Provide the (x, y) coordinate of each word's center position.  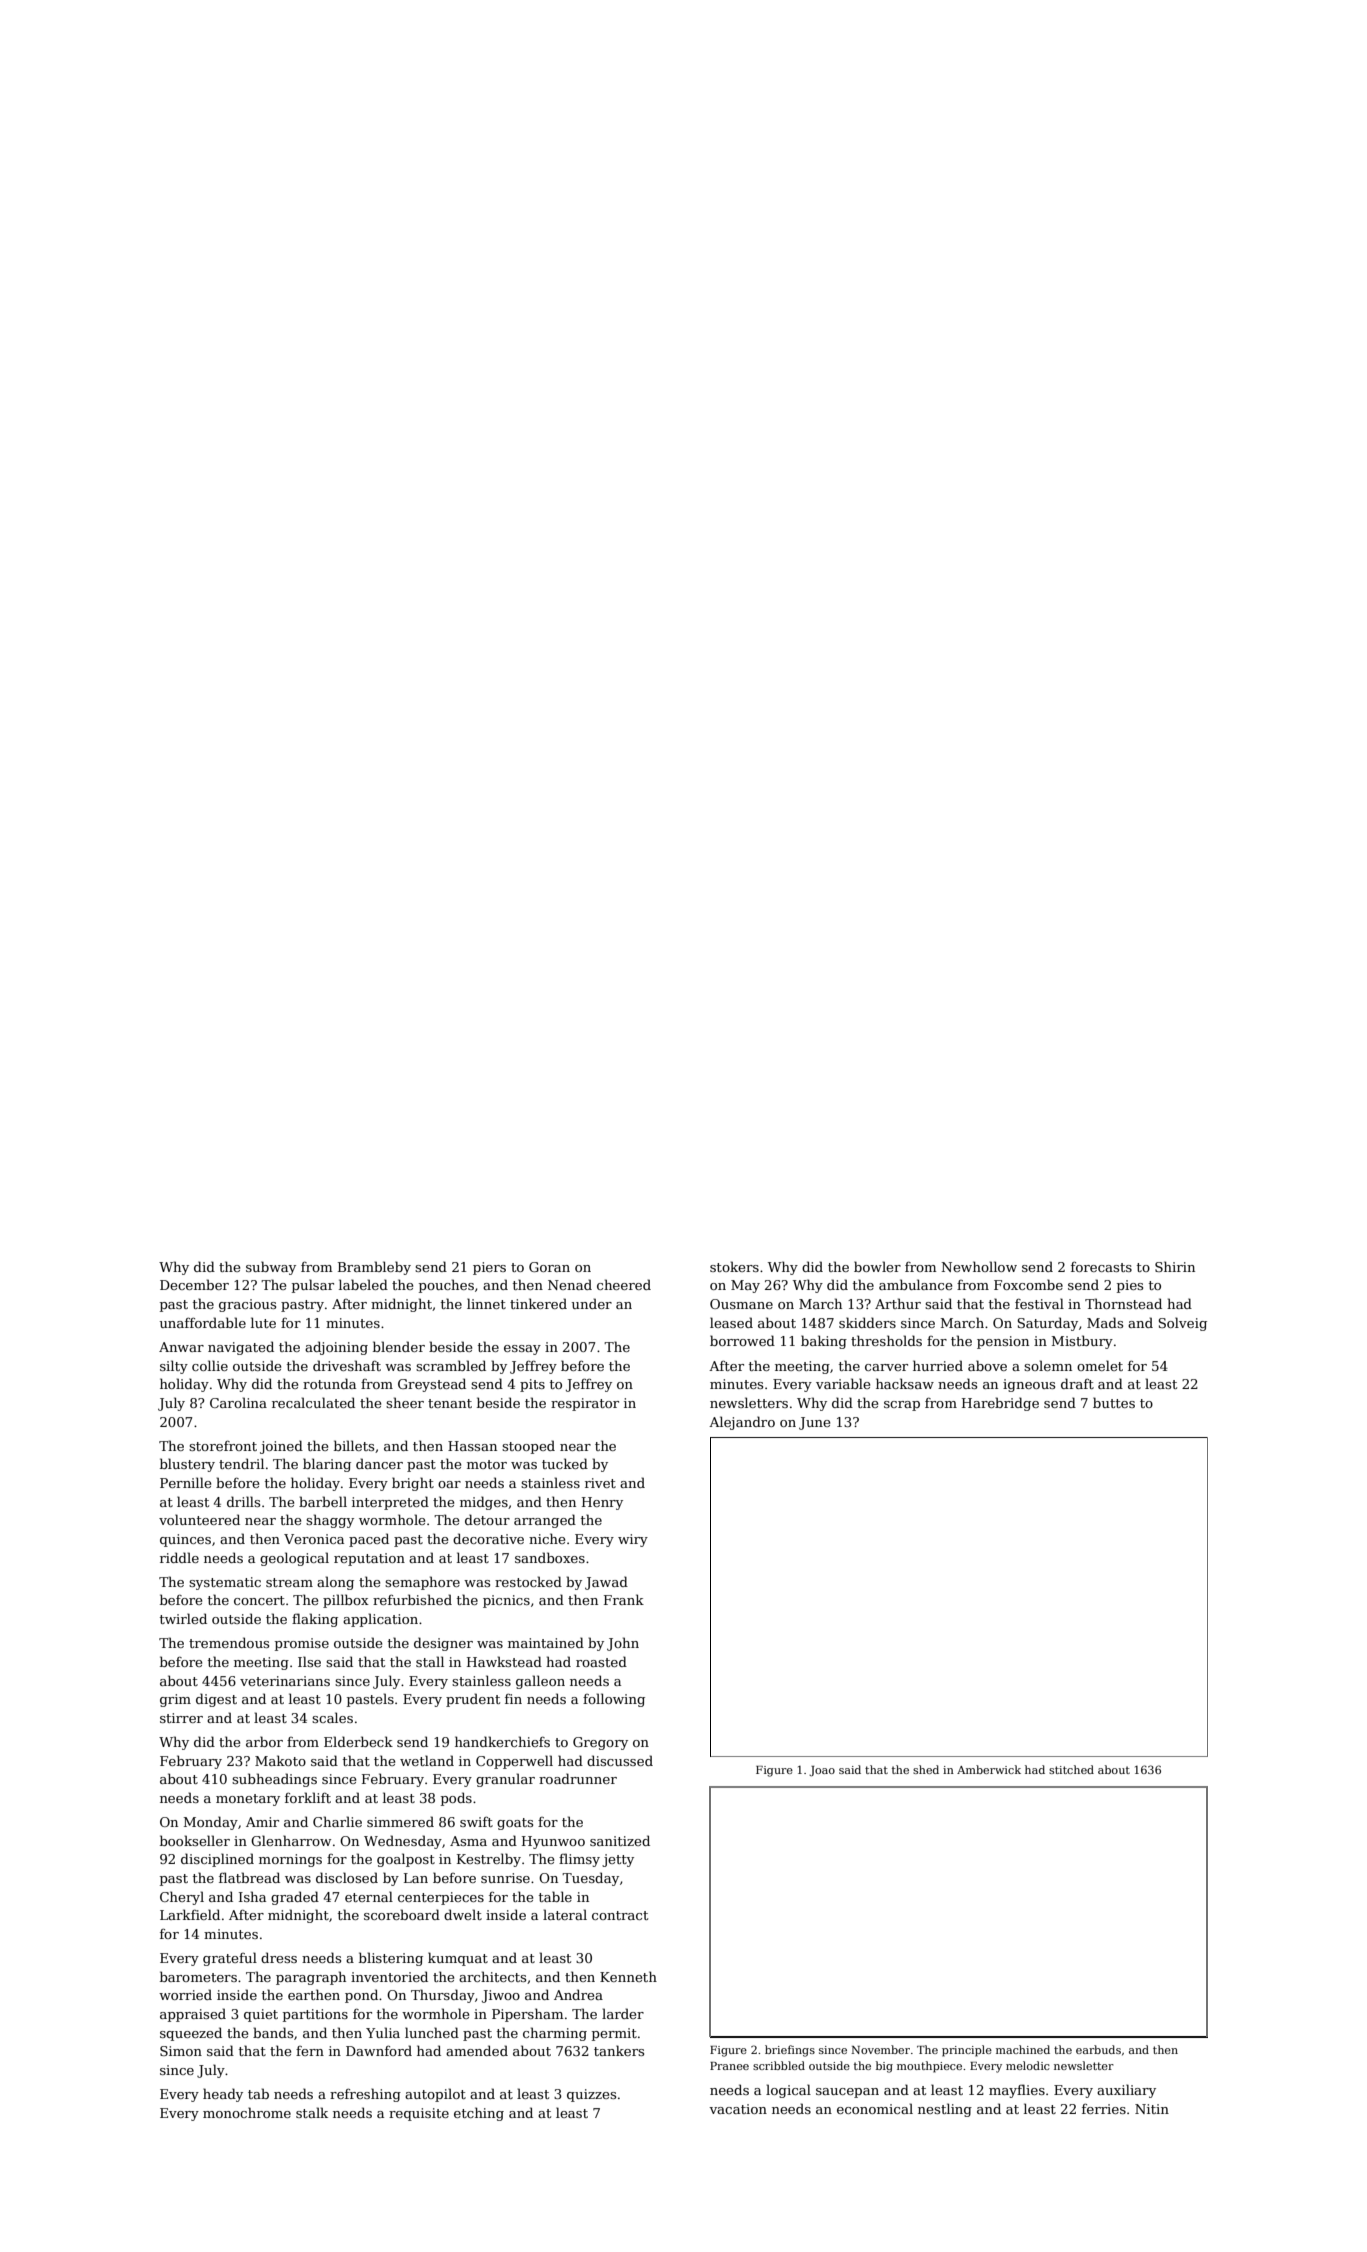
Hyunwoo (553, 1842)
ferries (1104, 2108)
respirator (585, 1404)
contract (620, 1915)
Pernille (185, 1482)
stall (430, 1661)
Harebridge (1000, 1404)
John (623, 1644)
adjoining (336, 1348)
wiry (633, 1540)
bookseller (195, 1840)
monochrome (247, 2112)
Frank (624, 1599)
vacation (738, 2109)
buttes (1114, 1402)
